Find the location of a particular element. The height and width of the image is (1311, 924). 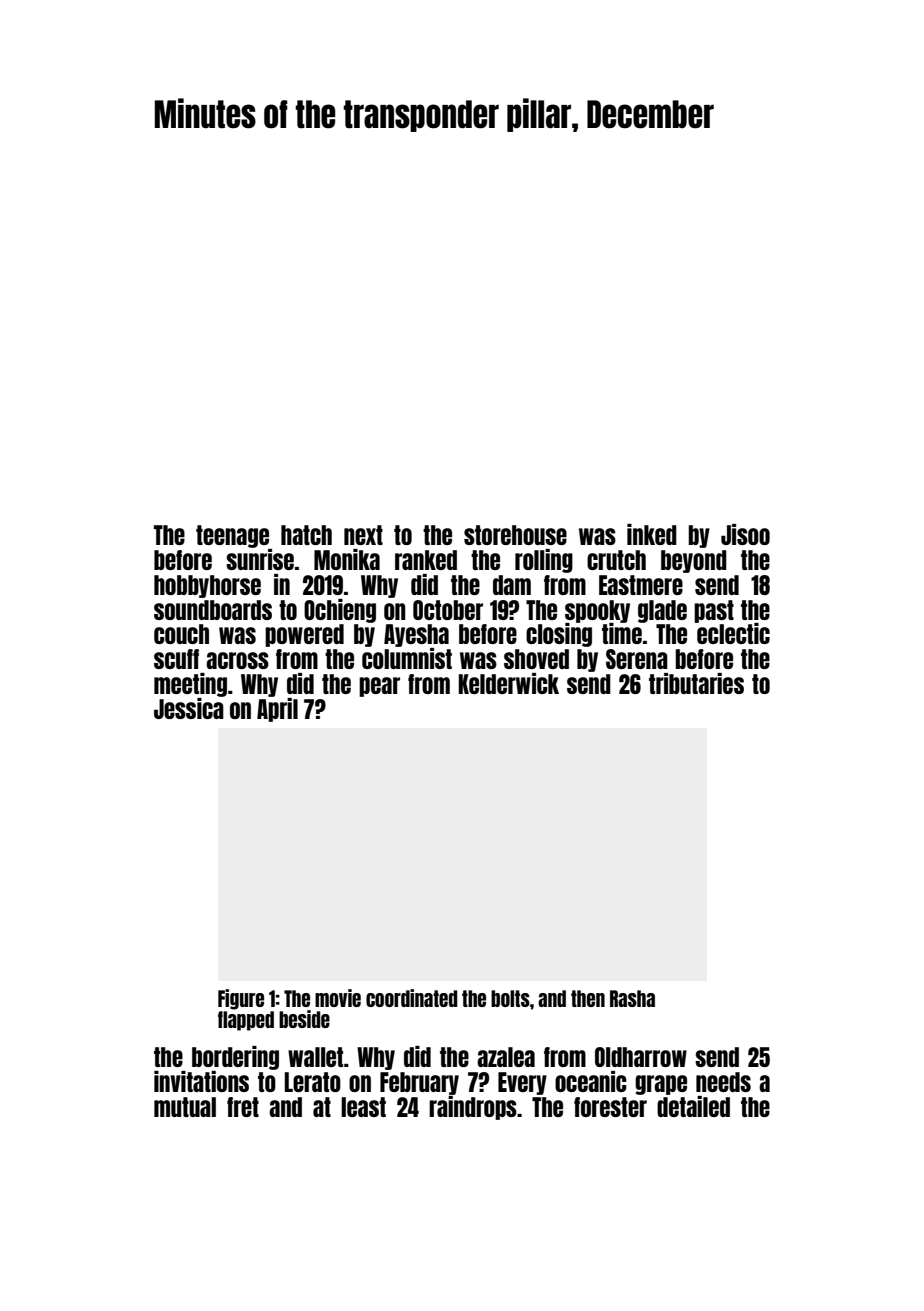

Oldharrow is located at coordinates (641, 1057).
